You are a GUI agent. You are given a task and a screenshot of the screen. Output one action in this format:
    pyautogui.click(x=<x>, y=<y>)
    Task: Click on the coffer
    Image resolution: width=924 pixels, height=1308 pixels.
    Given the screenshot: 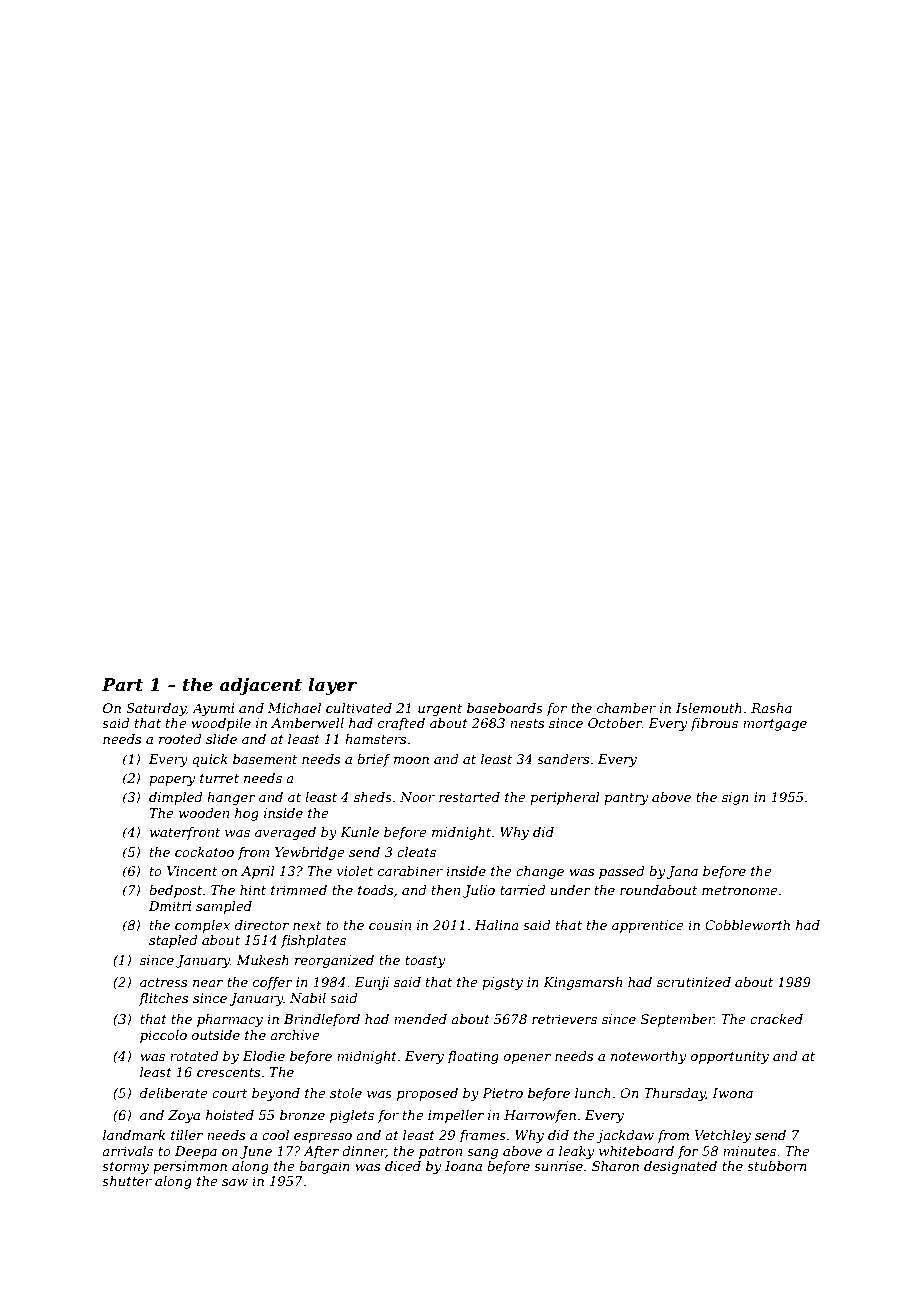 What is the action you would take?
    pyautogui.click(x=273, y=983)
